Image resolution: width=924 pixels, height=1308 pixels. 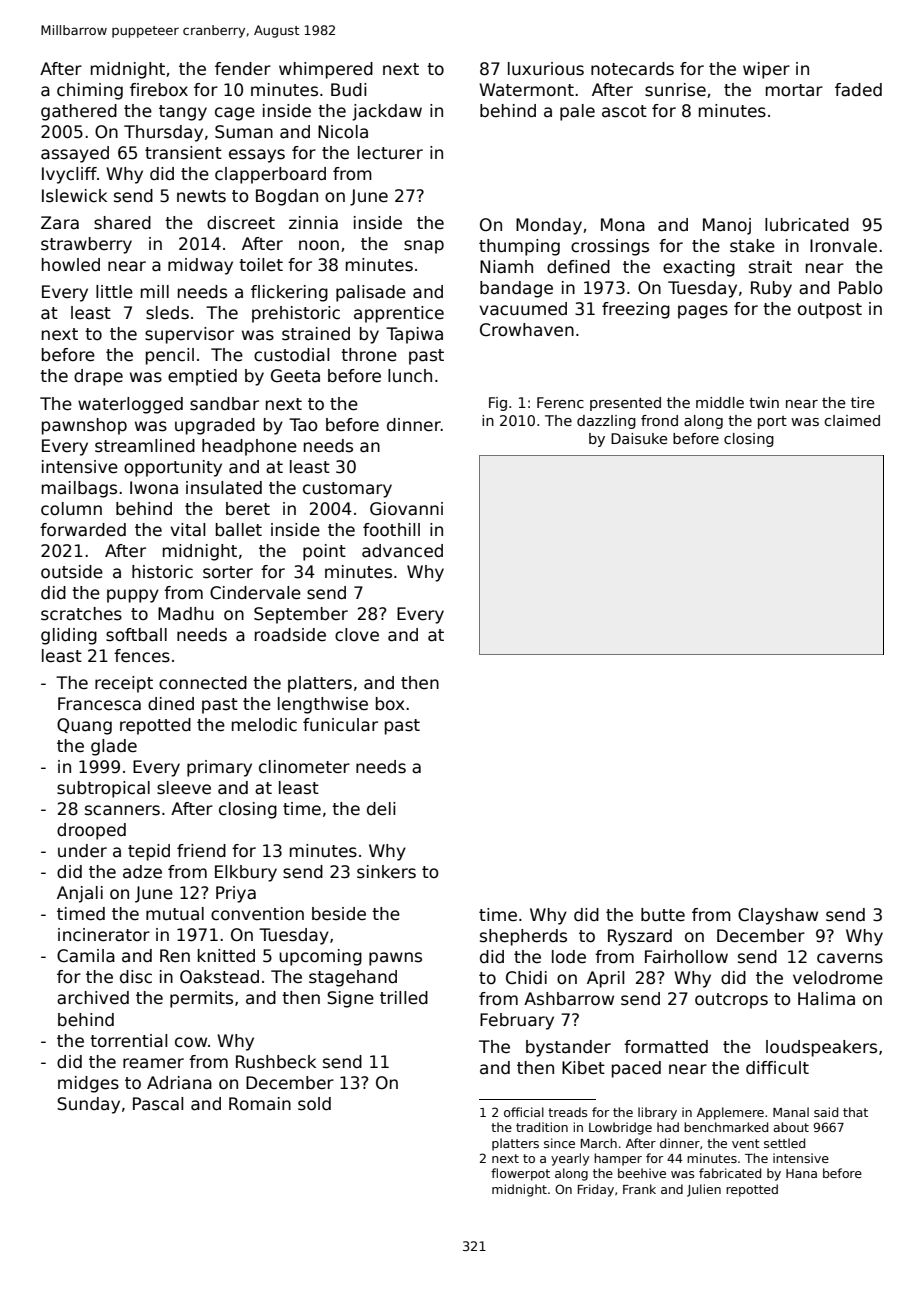 I want to click on Romain, so click(x=260, y=1104).
